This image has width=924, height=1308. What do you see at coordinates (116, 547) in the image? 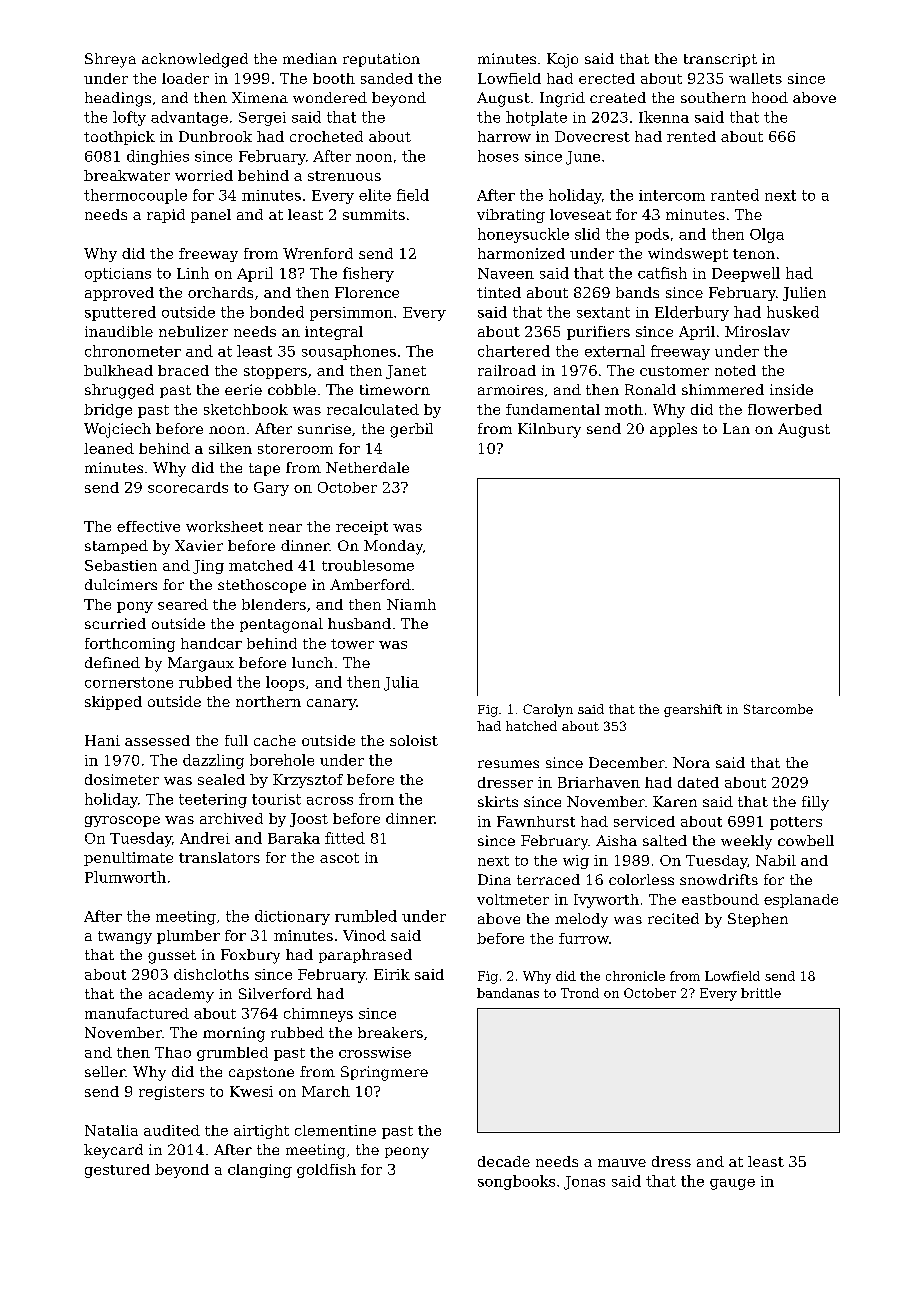
I see `stamped` at bounding box center [116, 547].
